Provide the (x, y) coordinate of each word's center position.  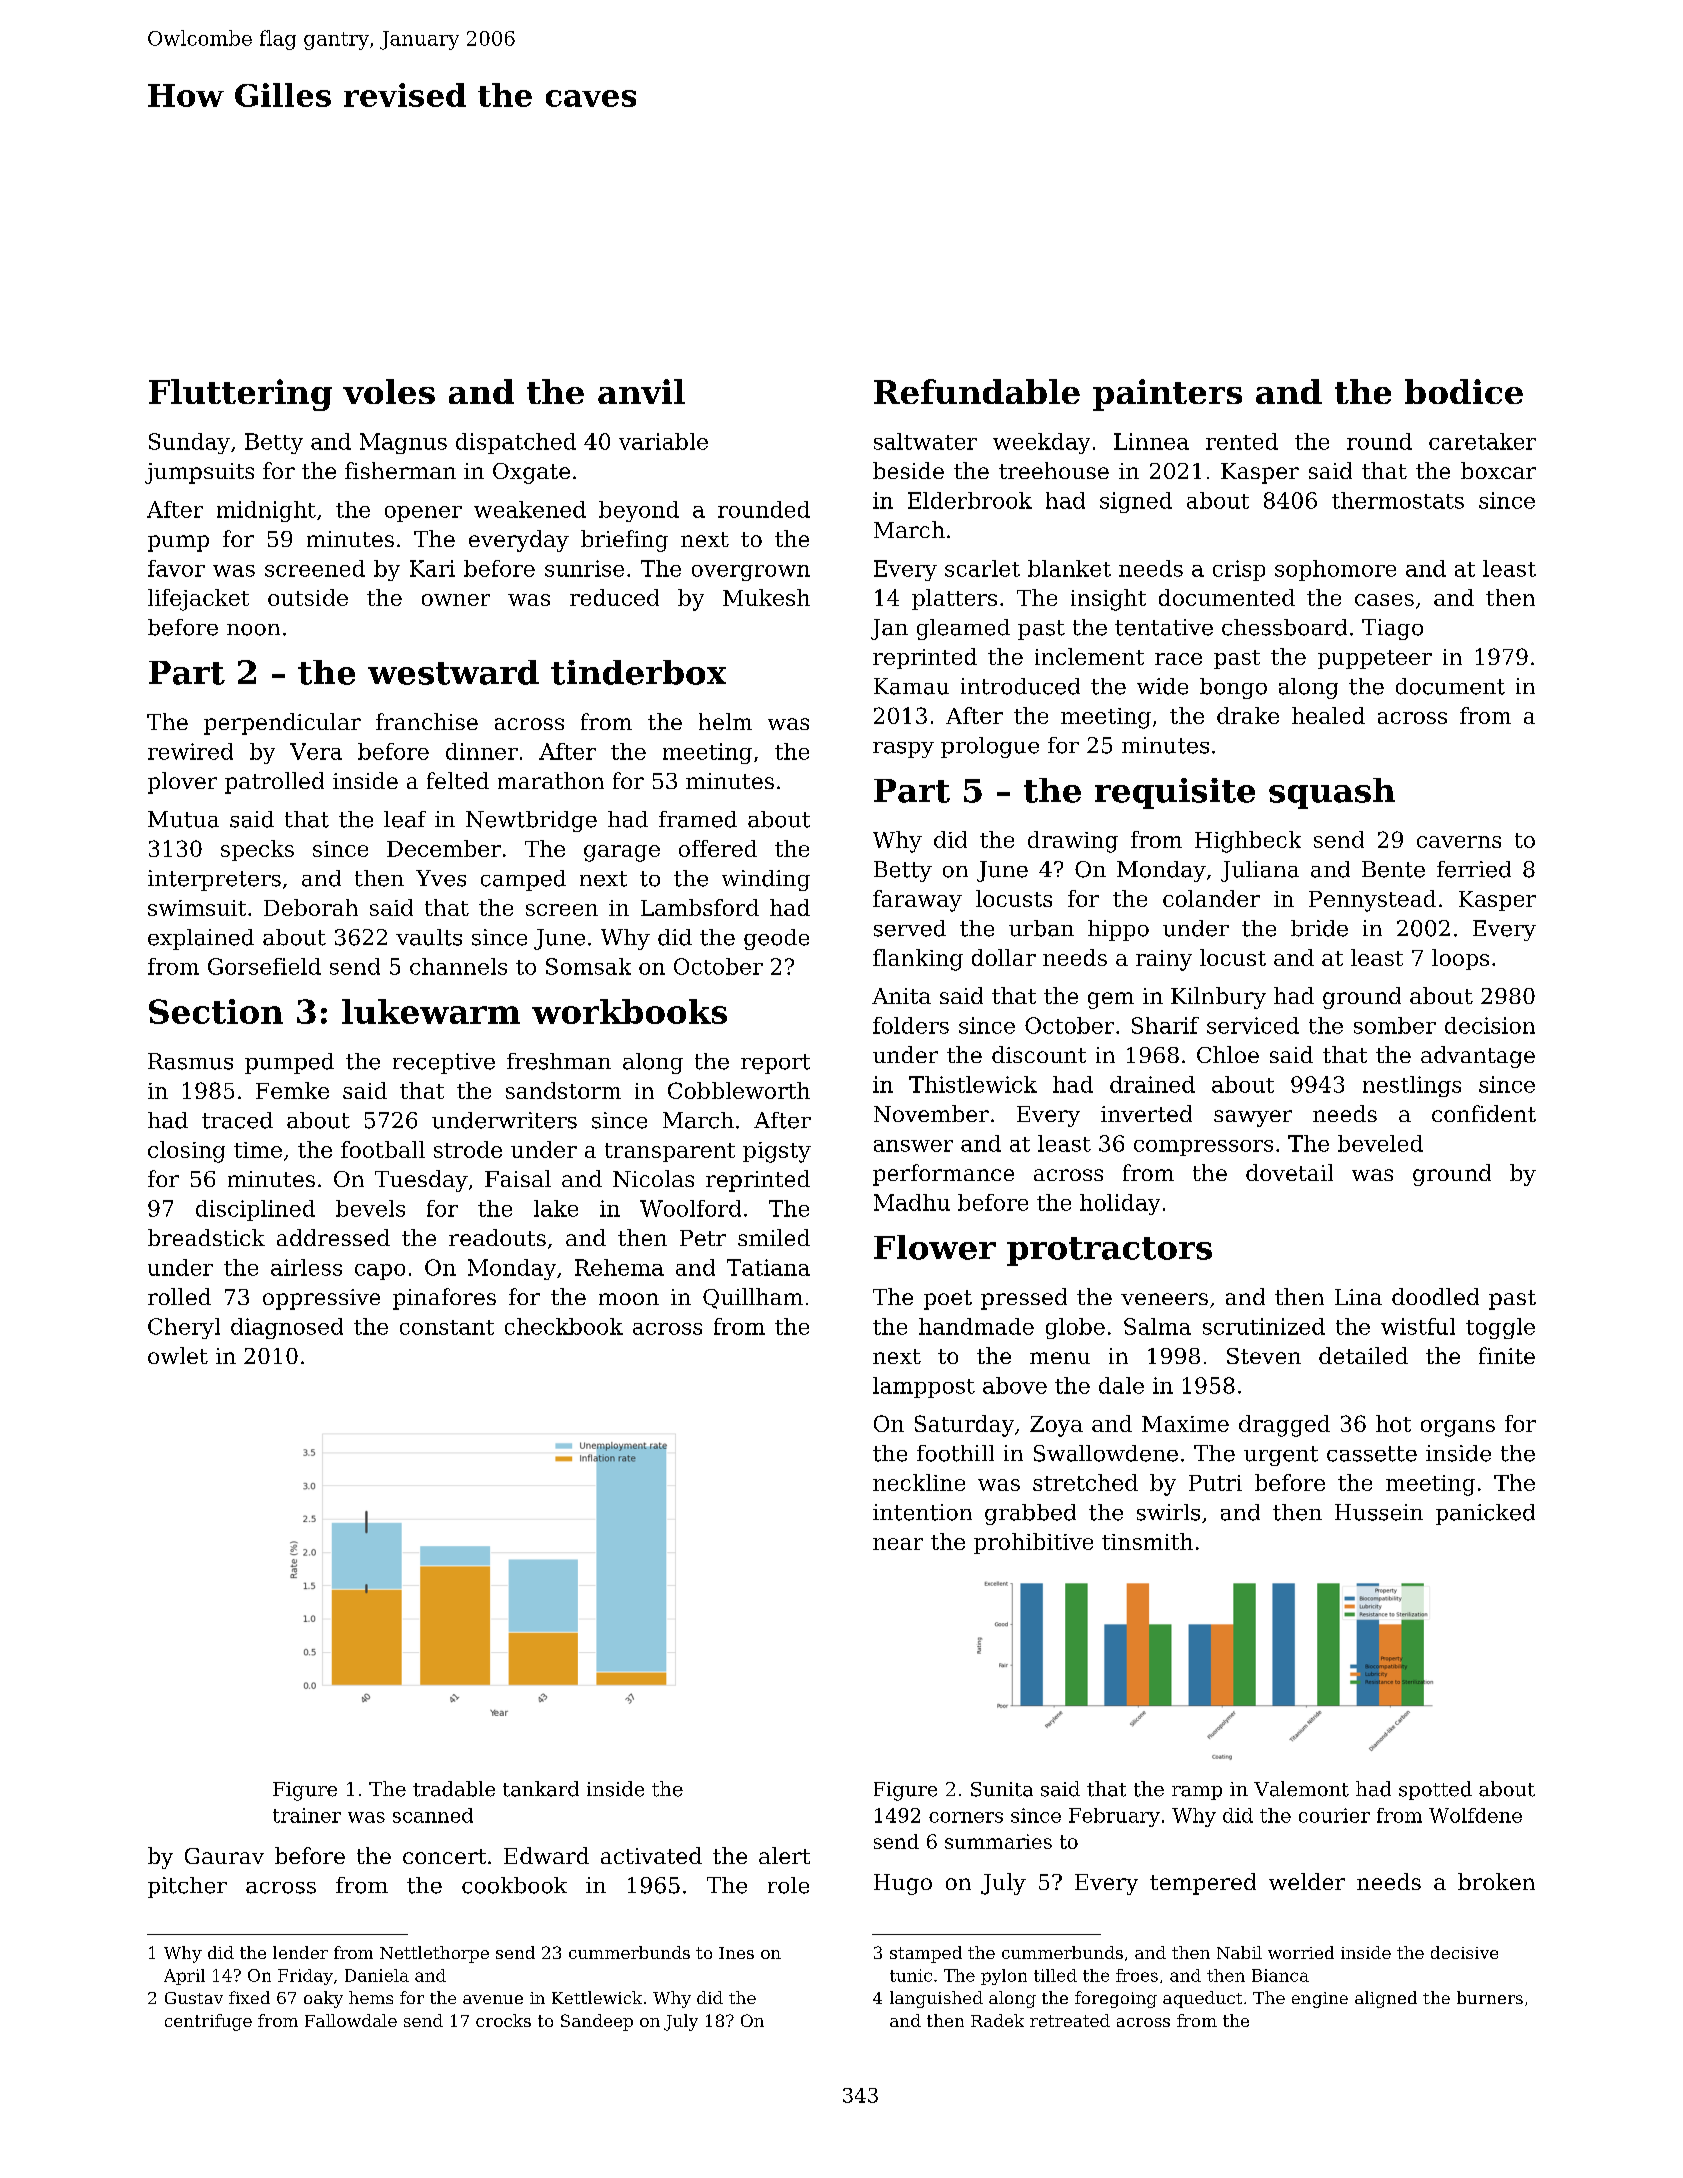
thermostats (1398, 500)
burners (1490, 1997)
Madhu (912, 1202)
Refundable (977, 391)
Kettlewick (597, 1997)
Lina (1358, 1297)
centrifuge (208, 2022)
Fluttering (240, 395)
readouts (497, 1237)
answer (913, 1146)
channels (458, 966)
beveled (1380, 1143)
